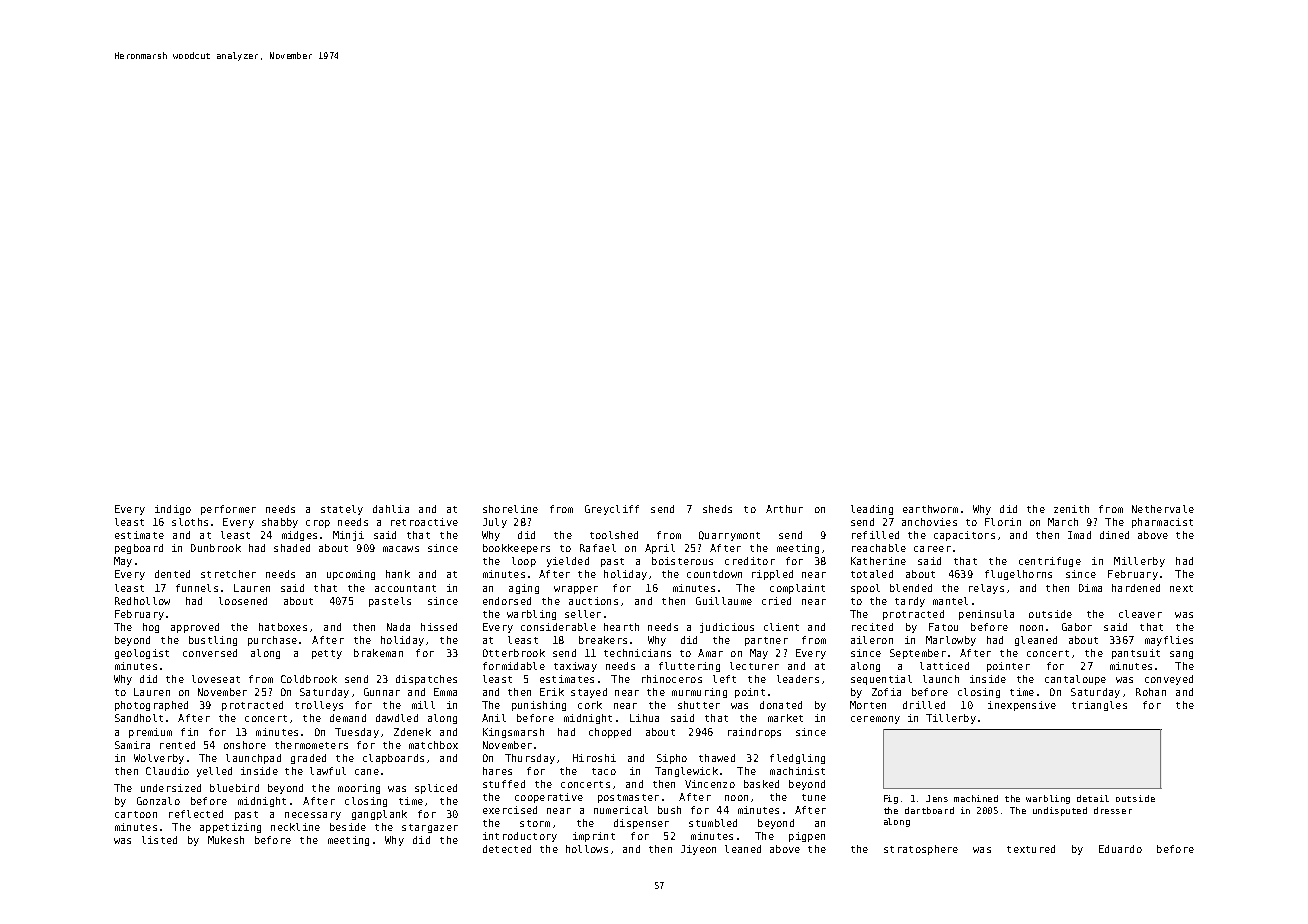 The height and width of the page is (924, 1308). What do you see at coordinates (1162, 523) in the page?
I see `pharmacist` at bounding box center [1162, 523].
